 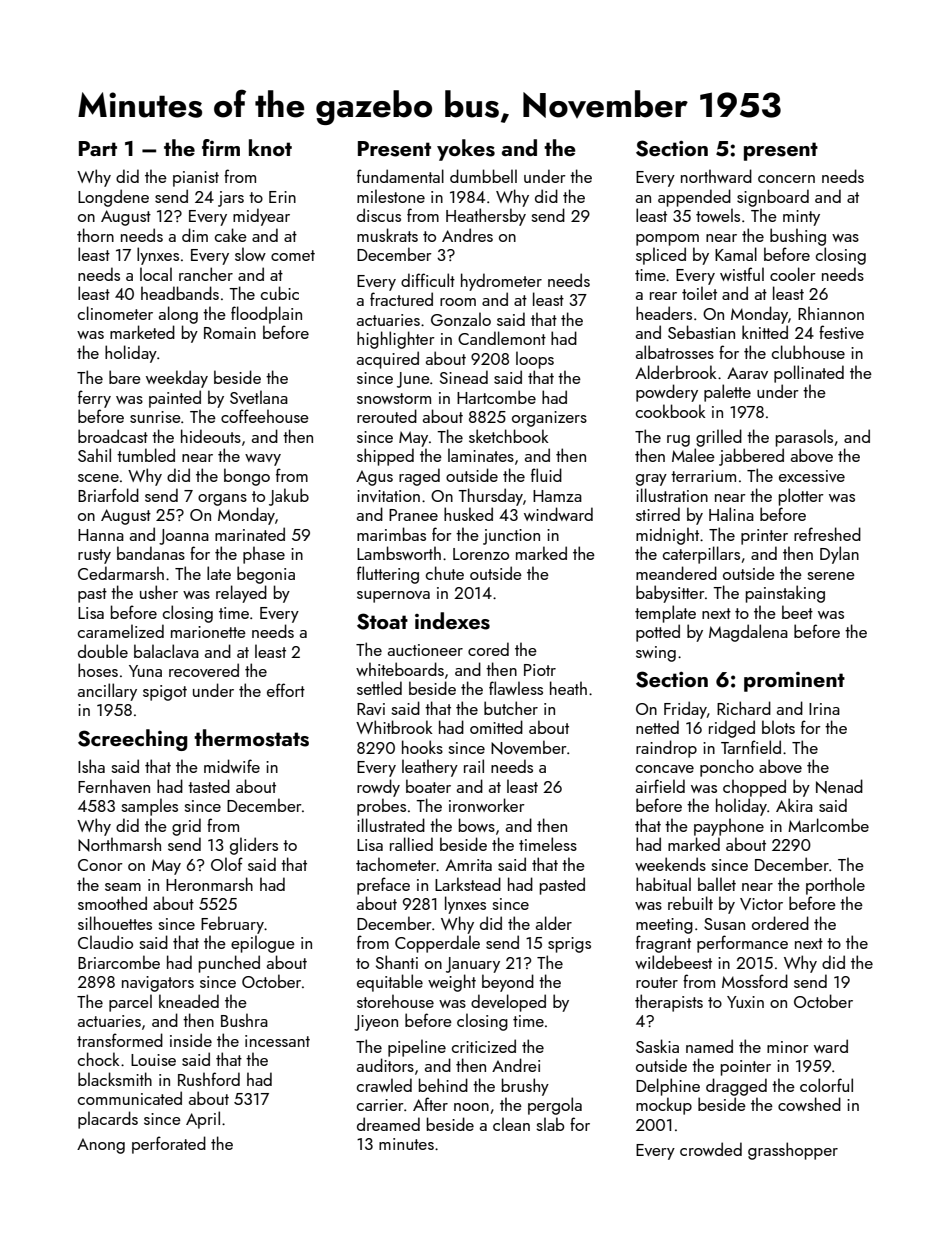 What do you see at coordinates (195, 235) in the image?
I see `dim` at bounding box center [195, 235].
